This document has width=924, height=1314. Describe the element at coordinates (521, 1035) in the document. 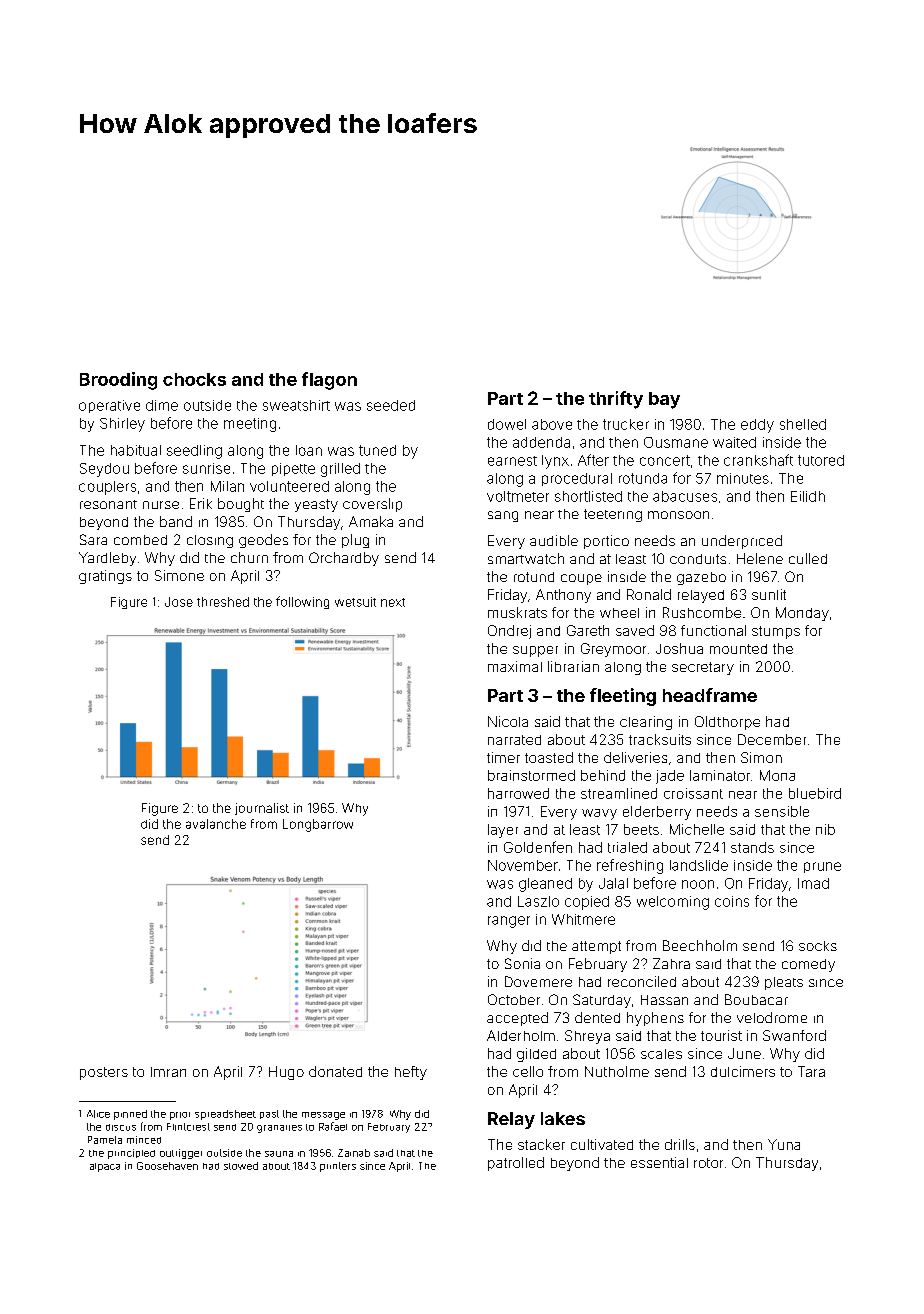

I see `Alderholm` at that location.
